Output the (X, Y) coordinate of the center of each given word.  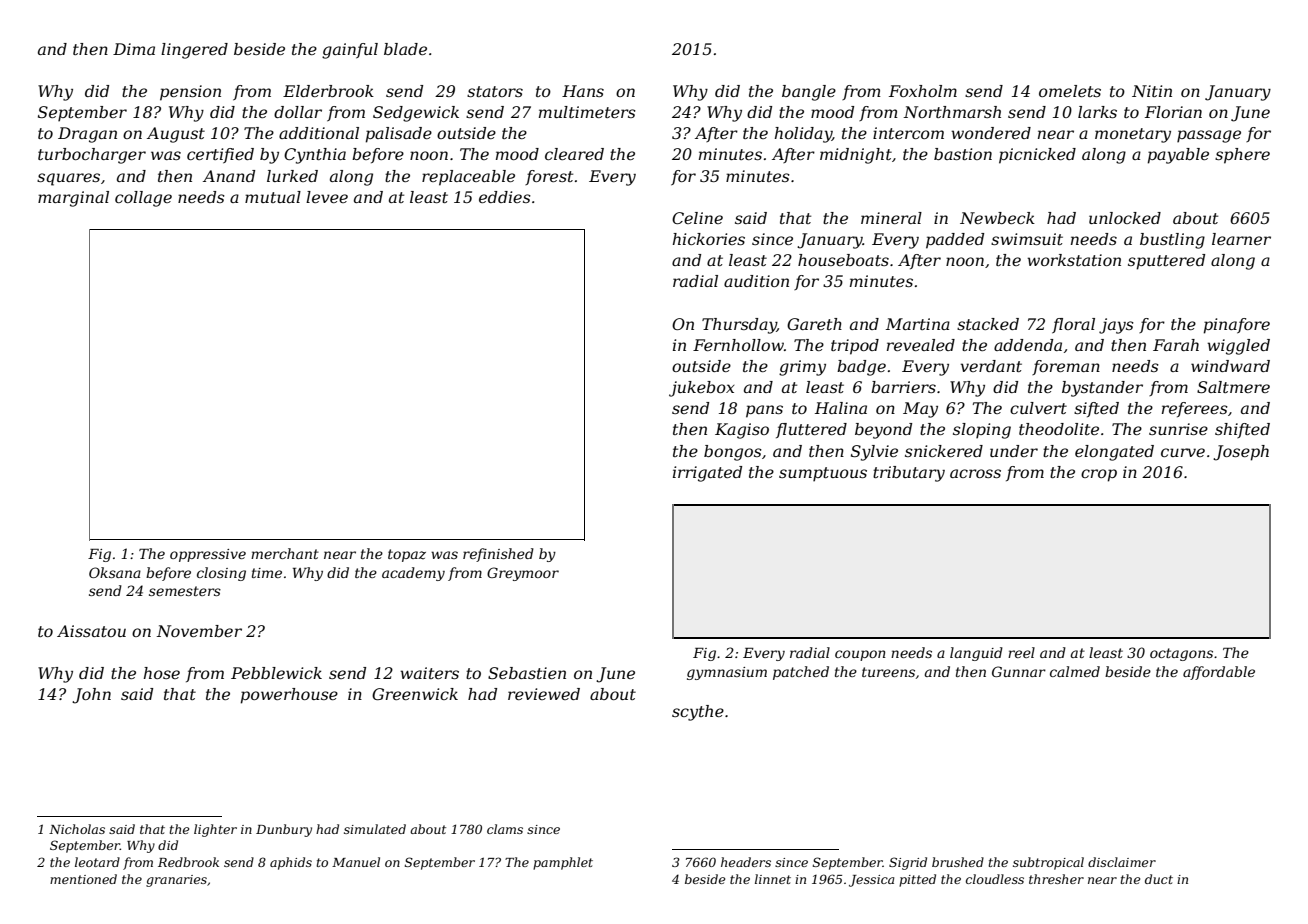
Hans (583, 91)
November (199, 631)
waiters (429, 673)
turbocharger (92, 156)
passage (1209, 136)
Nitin (1152, 91)
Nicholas (77, 829)
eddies (505, 197)
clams (505, 829)
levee (327, 197)
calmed (1075, 671)
